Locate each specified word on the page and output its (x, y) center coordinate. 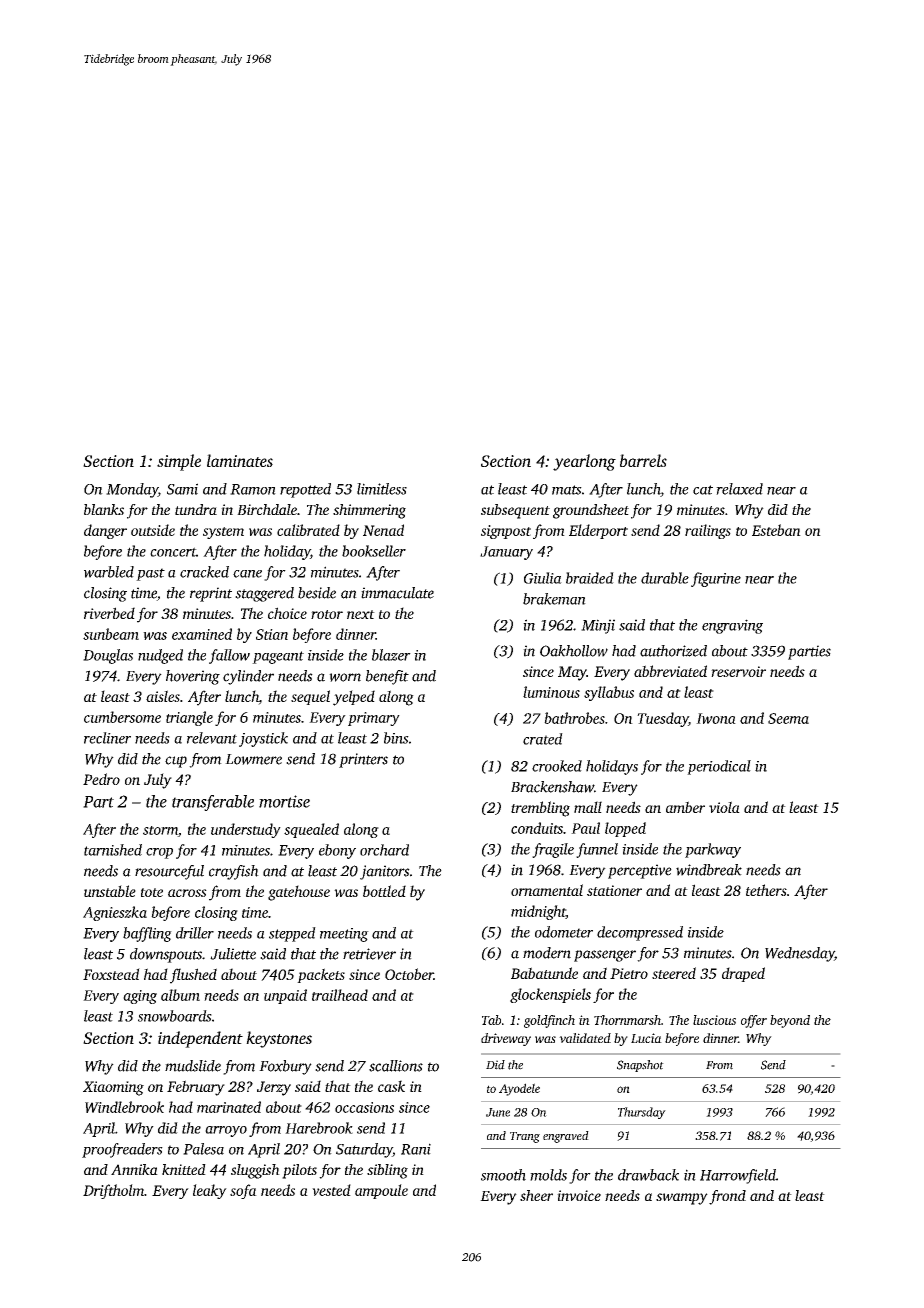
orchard (384, 850)
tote (152, 892)
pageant (278, 657)
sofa (243, 1191)
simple (179, 462)
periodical (719, 767)
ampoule (381, 1191)
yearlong (584, 462)
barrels (643, 460)
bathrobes (574, 718)
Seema (788, 718)
